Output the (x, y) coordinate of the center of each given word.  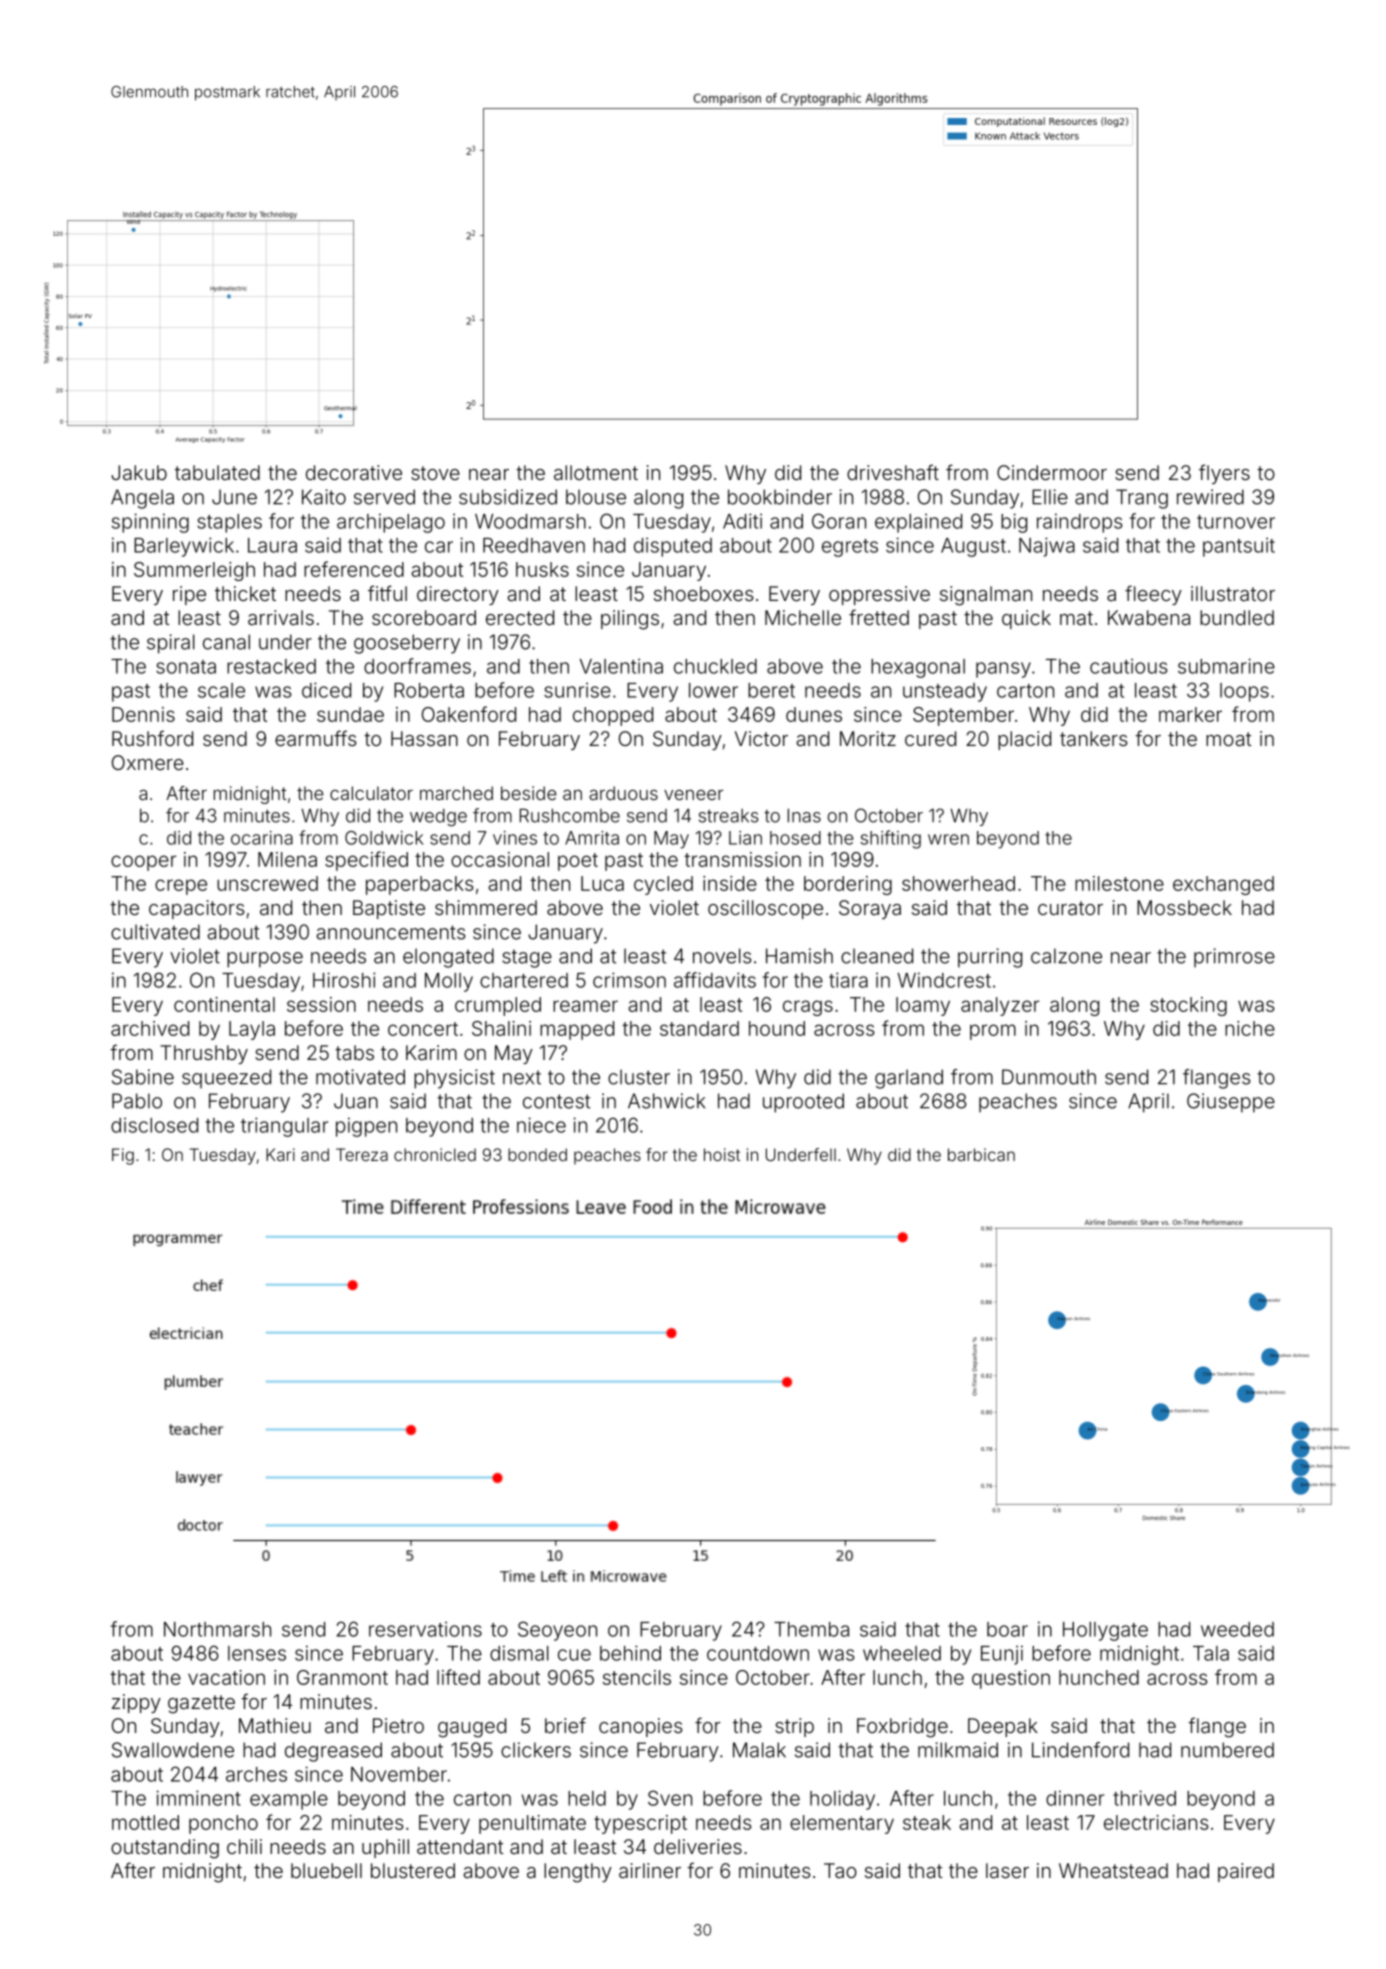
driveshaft (893, 472)
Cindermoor (1052, 472)
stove (435, 473)
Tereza (362, 1154)
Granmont (342, 1677)
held (587, 1798)
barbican (981, 1154)
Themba (811, 1629)
